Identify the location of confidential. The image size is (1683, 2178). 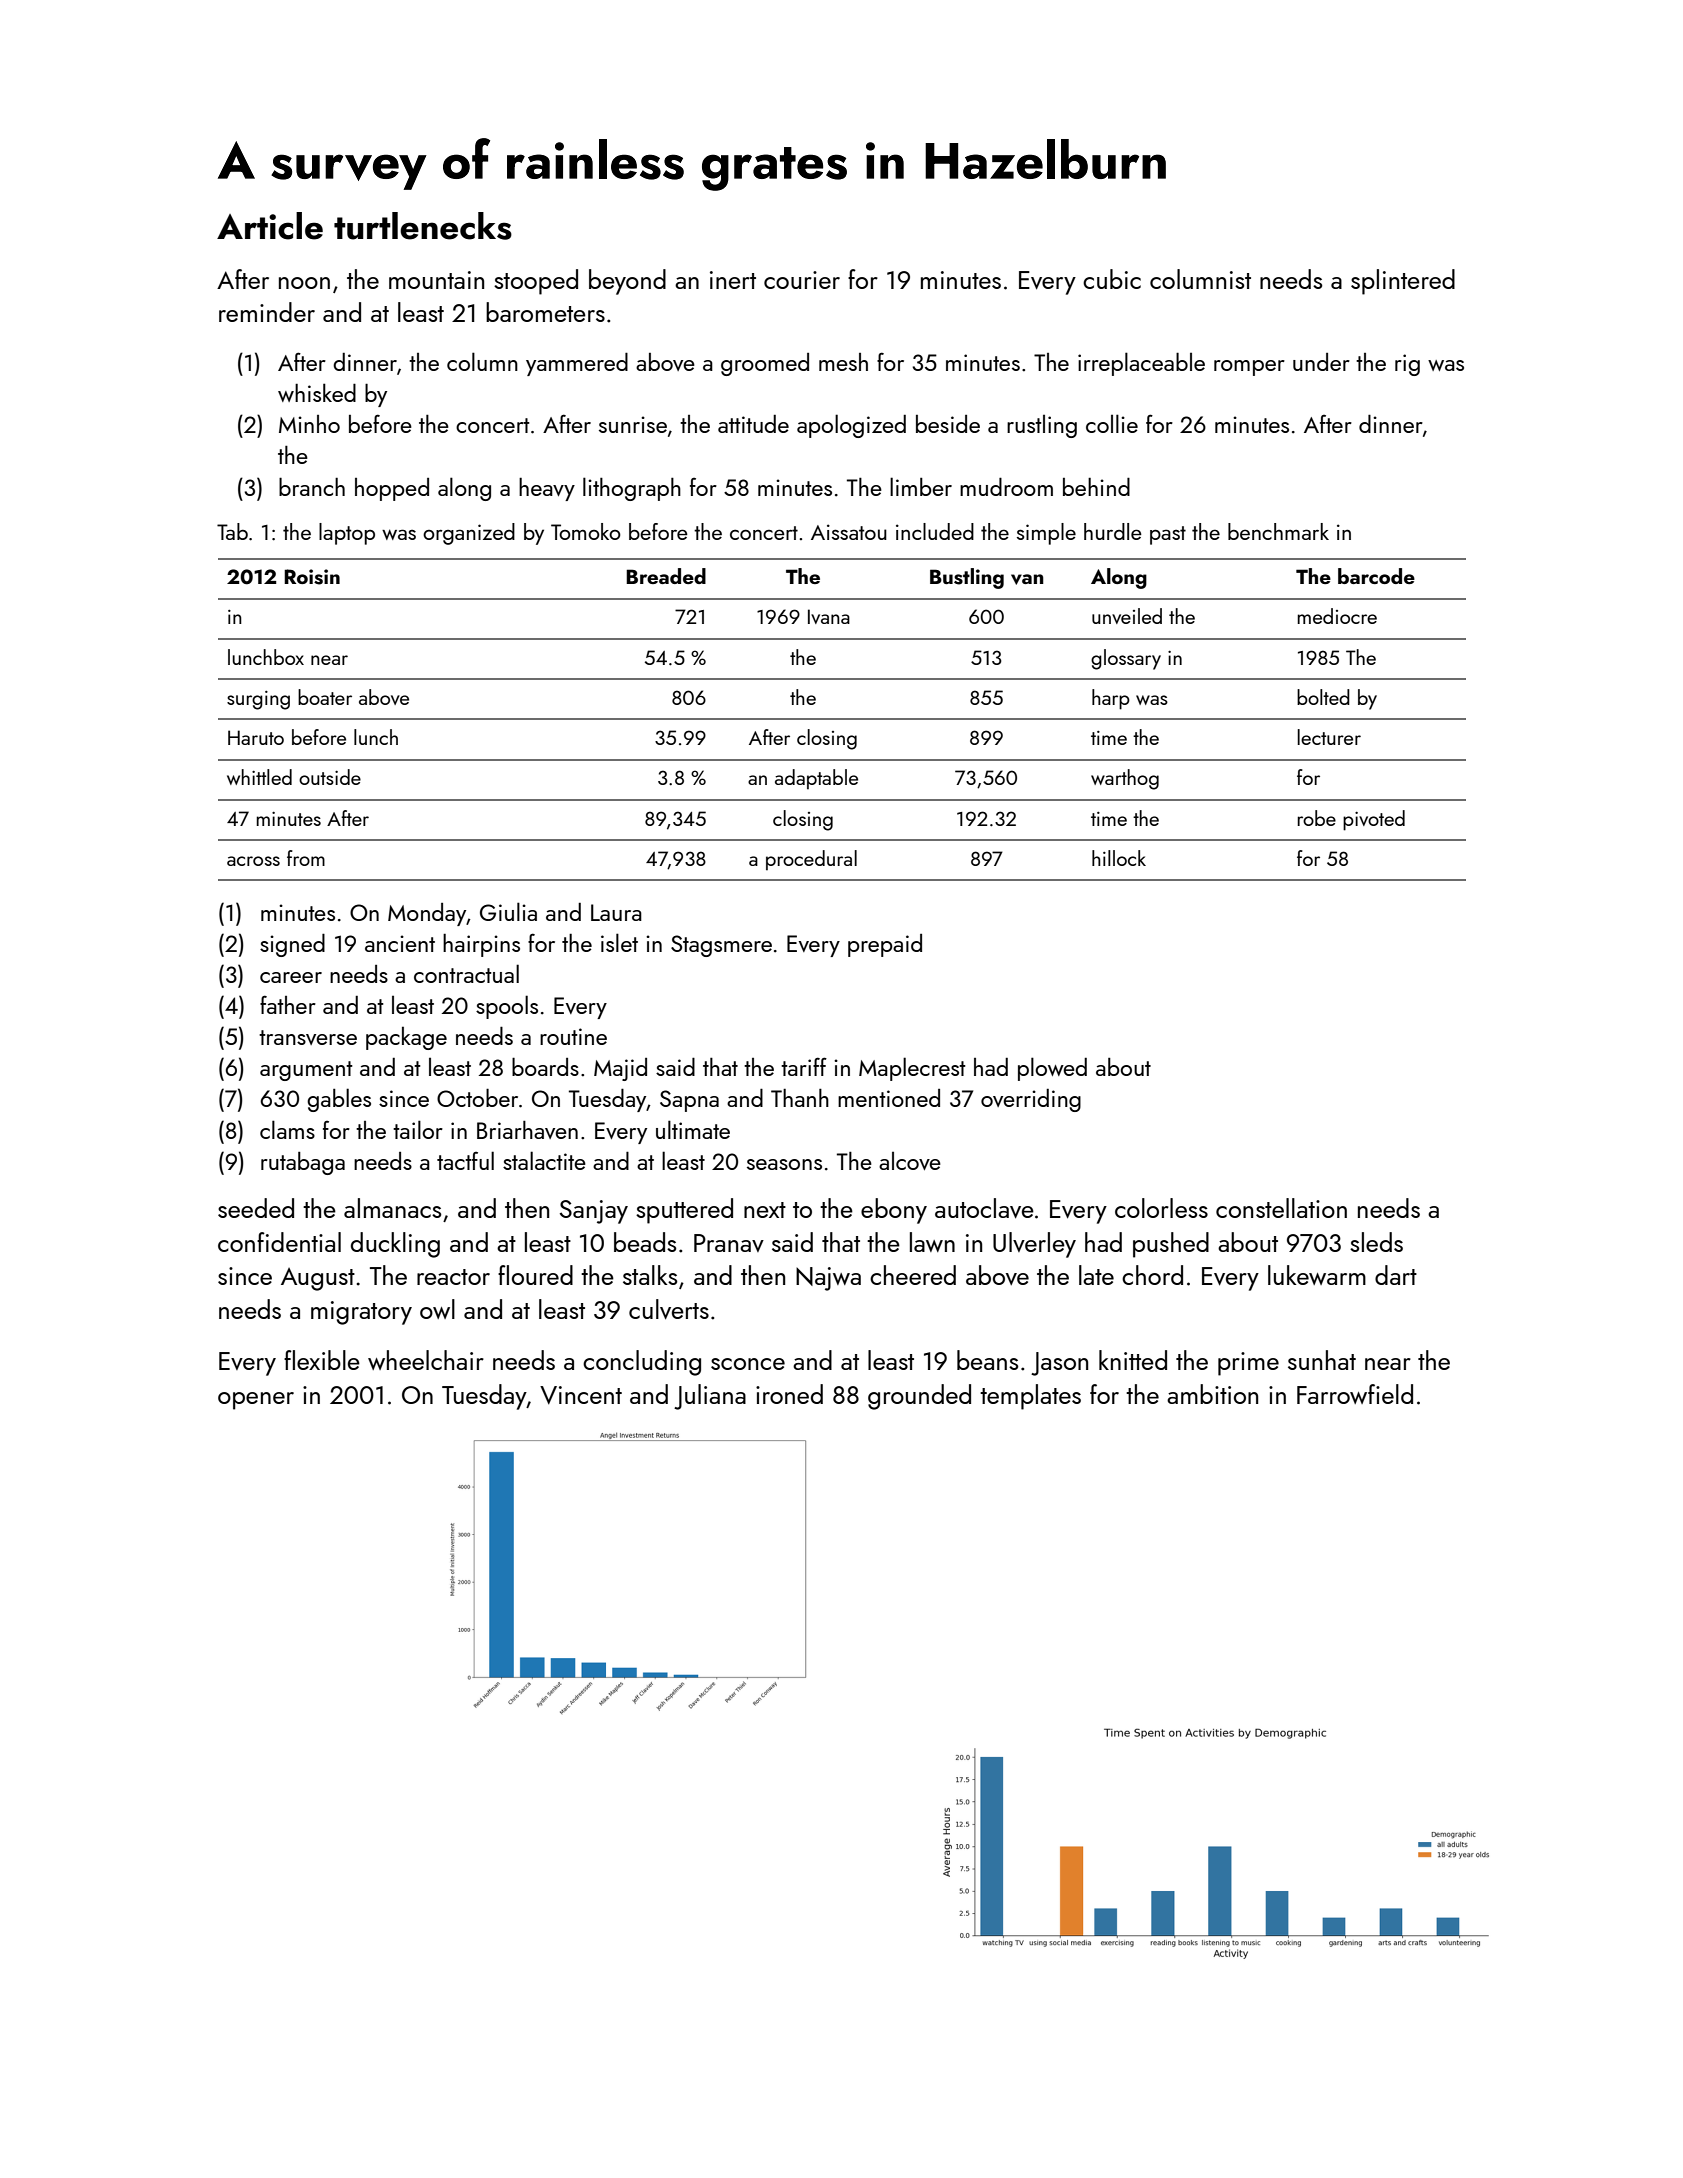
(279, 1242).
